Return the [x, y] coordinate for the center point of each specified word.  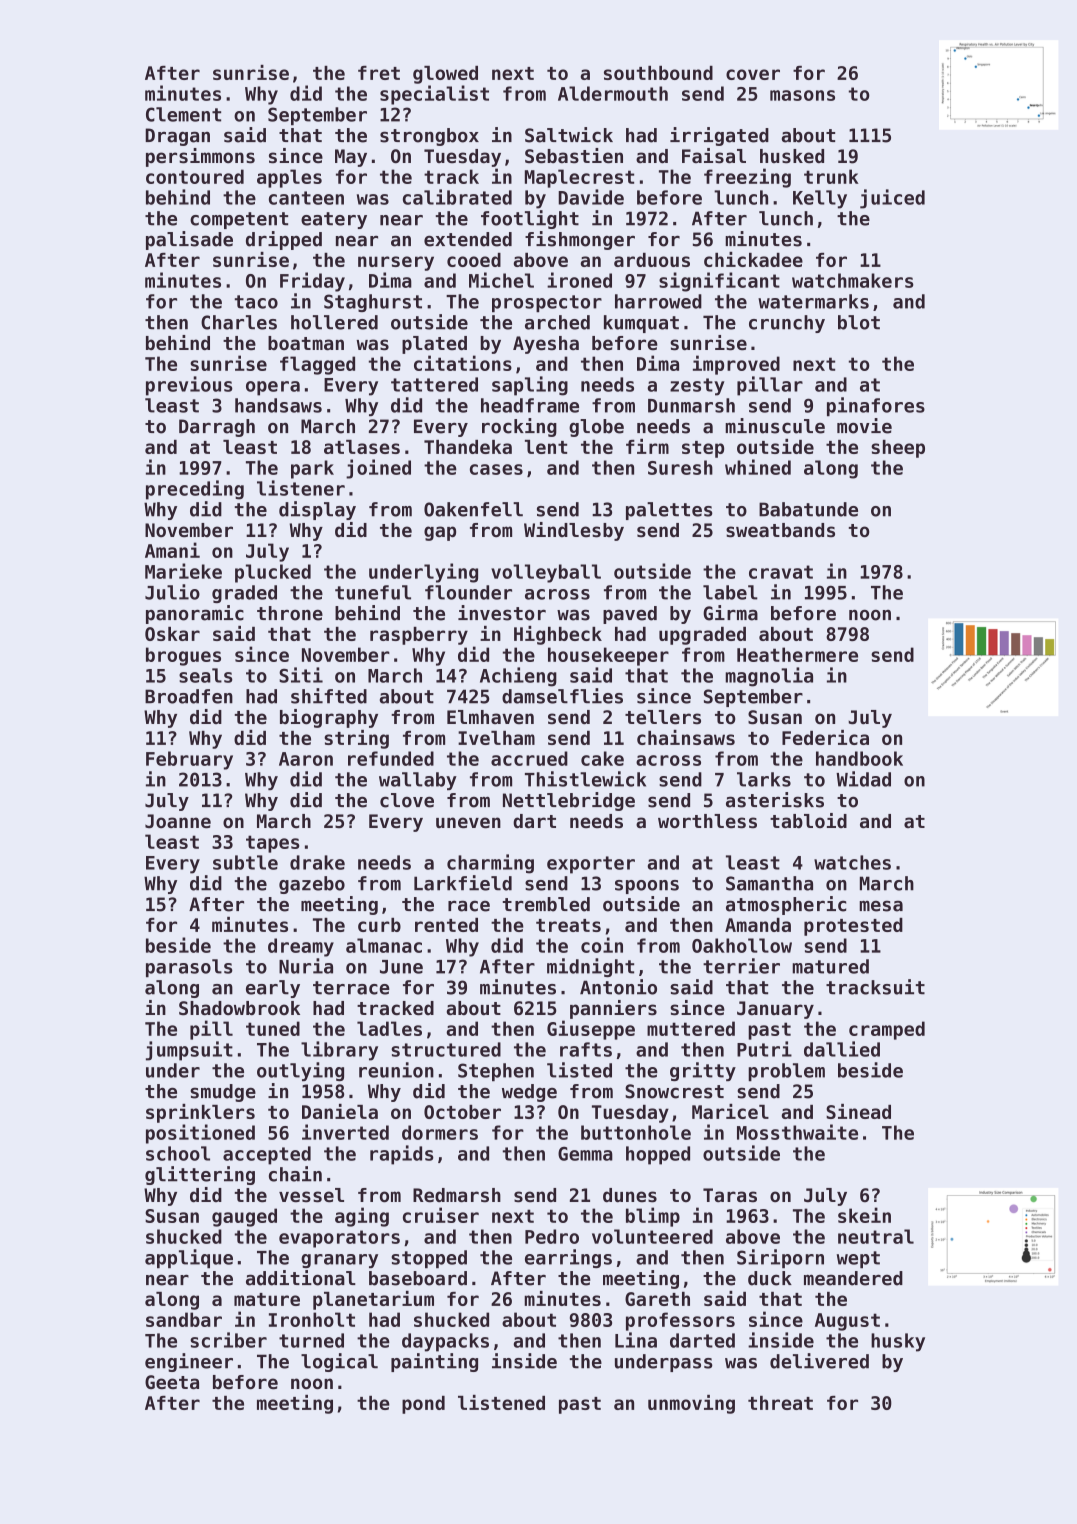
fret [379, 73]
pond [423, 1405]
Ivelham [496, 738]
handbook [859, 758]
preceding [195, 490]
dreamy [301, 947]
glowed [445, 75]
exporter [591, 865]
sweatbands [780, 530]
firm [647, 446]
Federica [825, 737]
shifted [329, 696]
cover [753, 74]
